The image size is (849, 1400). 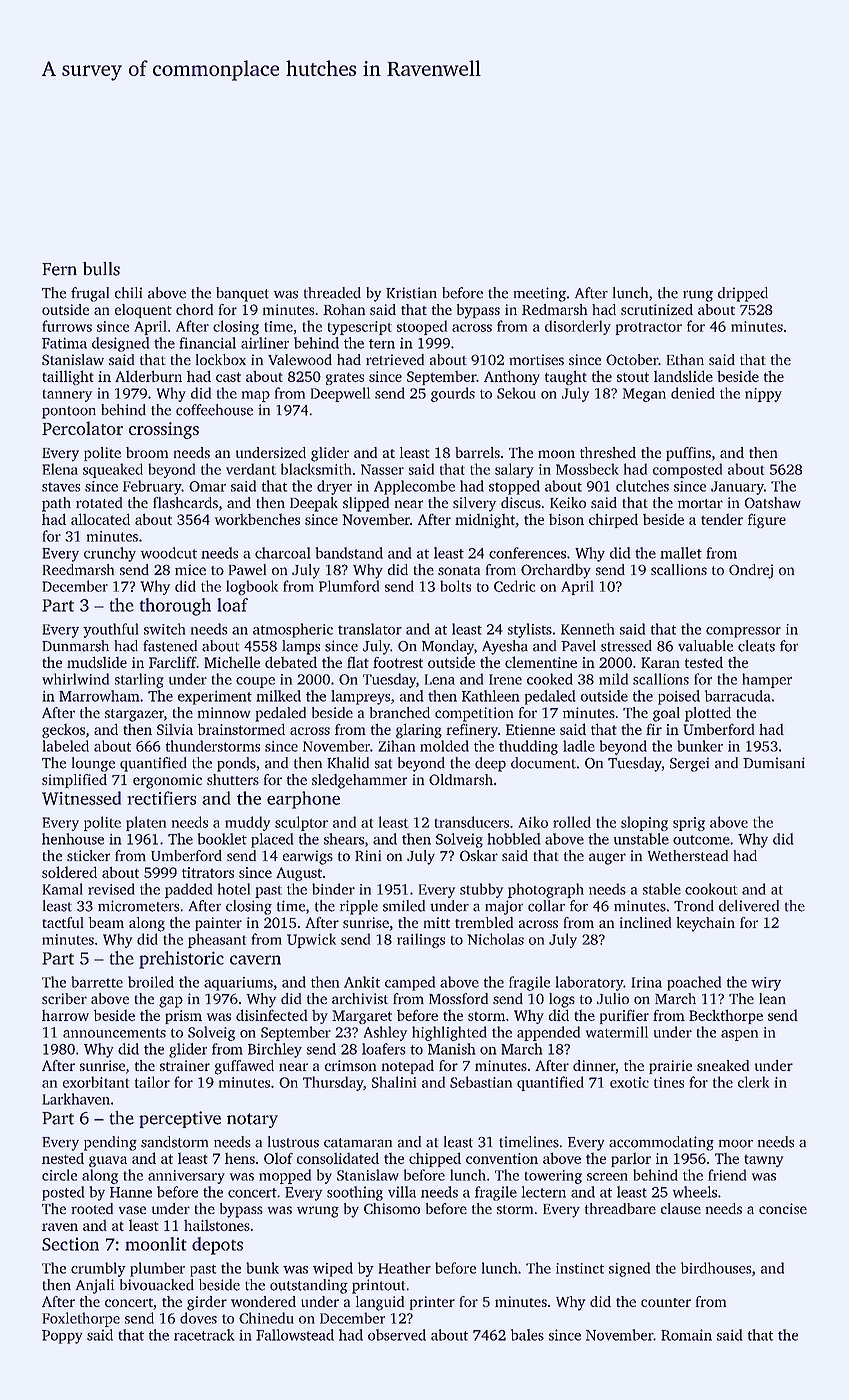 I want to click on Pavel, so click(x=578, y=646).
